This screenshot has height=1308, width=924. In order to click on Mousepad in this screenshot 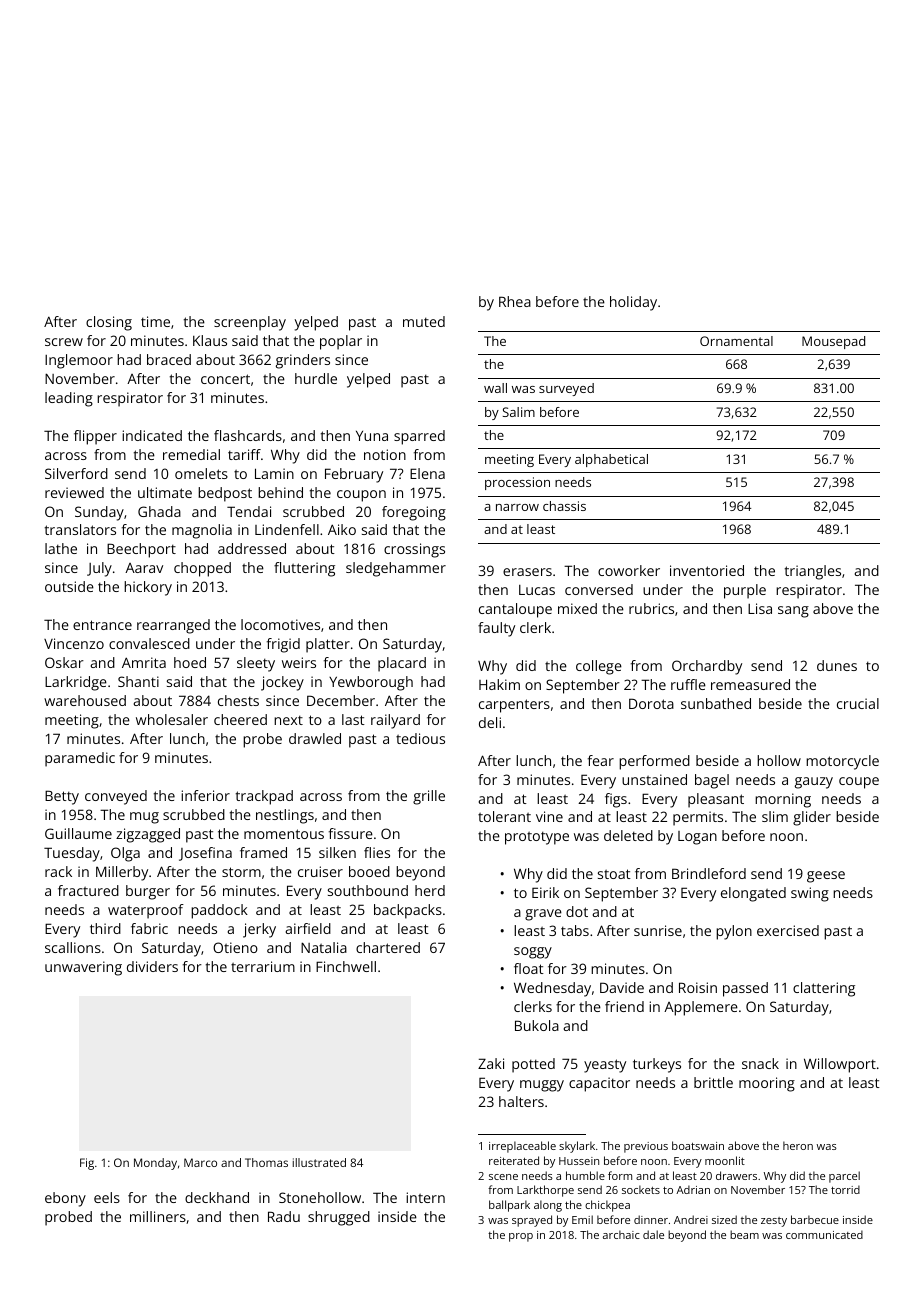, I will do `click(833, 342)`.
